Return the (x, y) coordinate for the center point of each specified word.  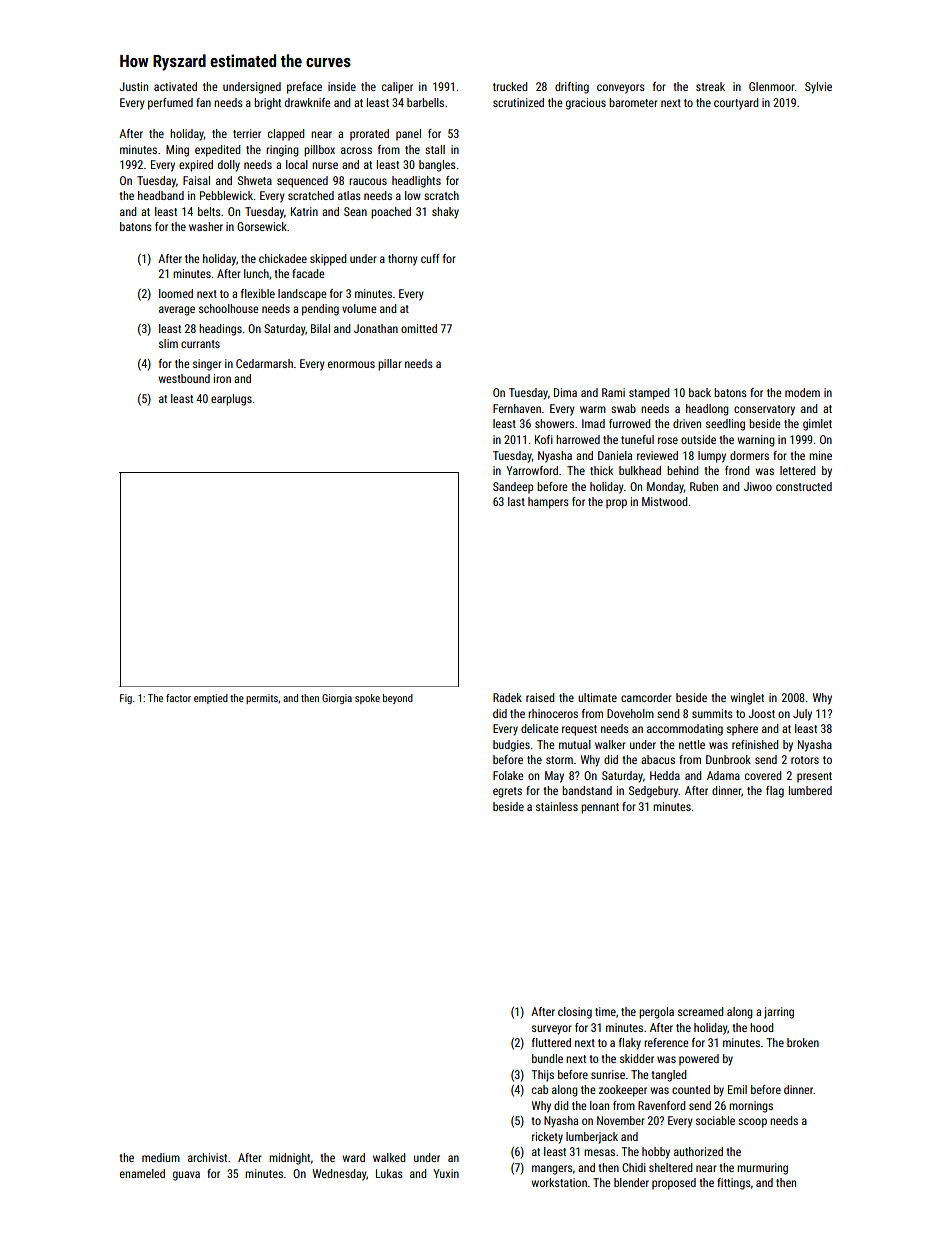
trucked (510, 86)
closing (575, 1013)
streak (710, 86)
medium (161, 1157)
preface (304, 88)
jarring (779, 1013)
